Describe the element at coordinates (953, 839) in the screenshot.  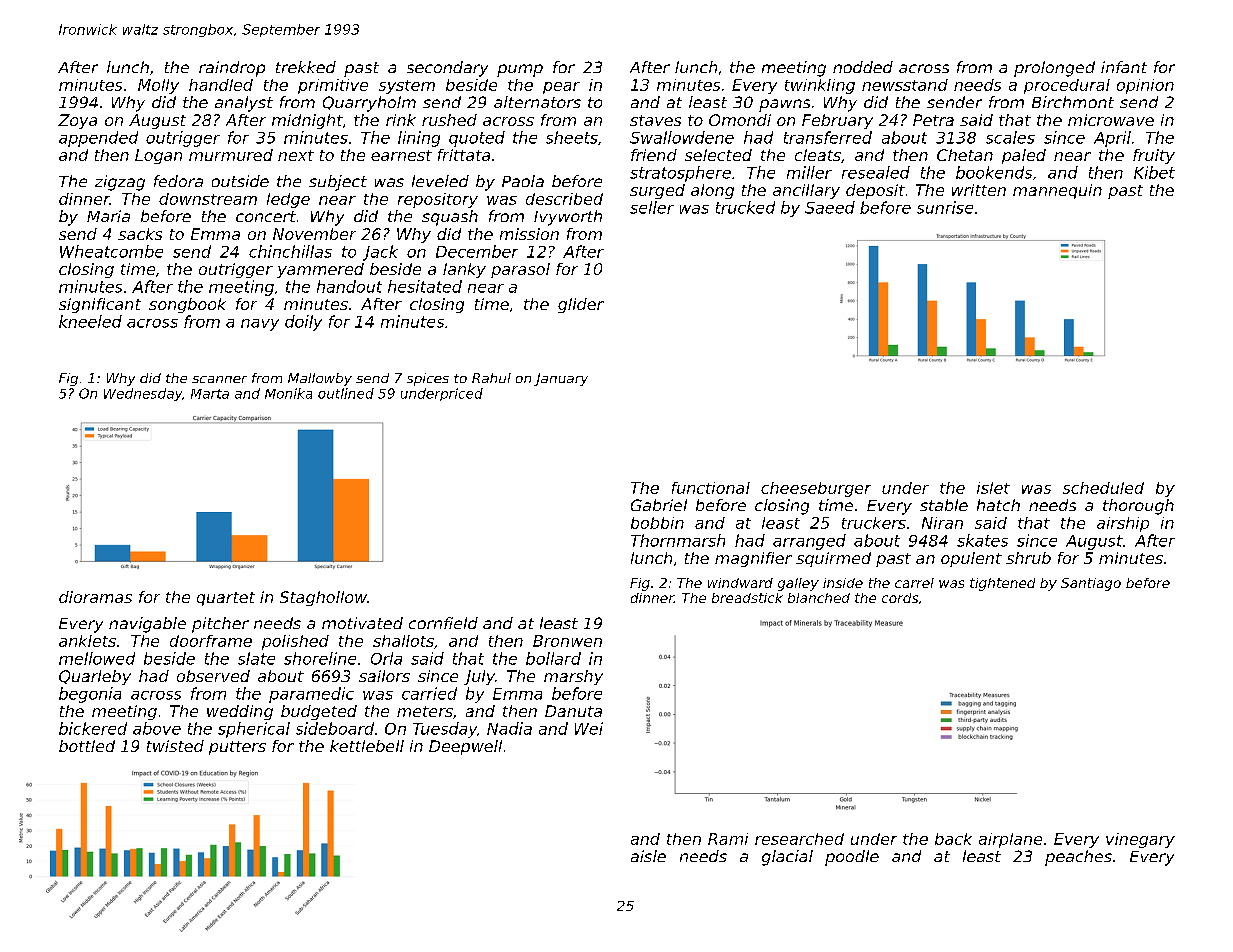
I see `back` at that location.
